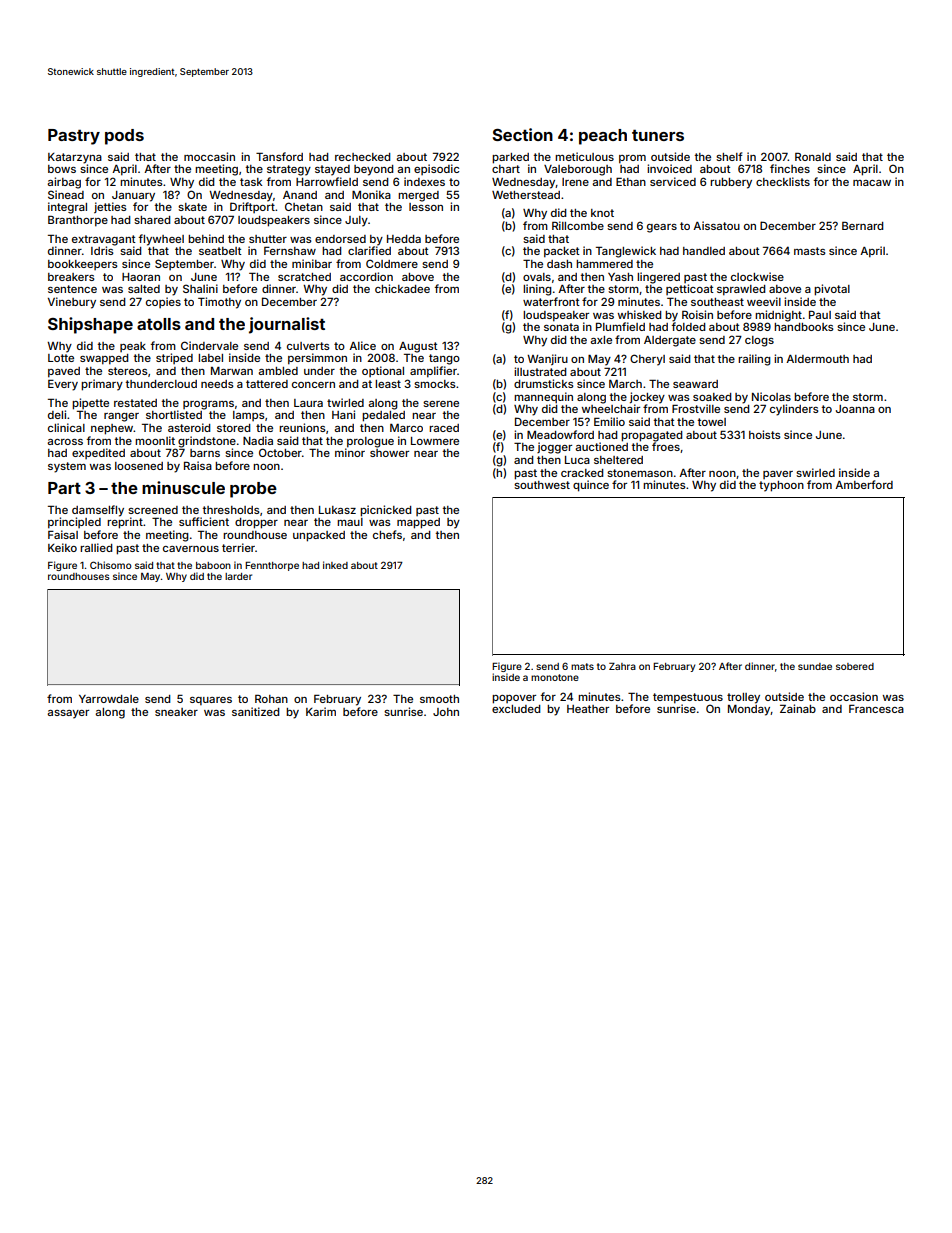 The image size is (952, 1233). What do you see at coordinates (155, 440) in the document?
I see `moonlit` at bounding box center [155, 440].
